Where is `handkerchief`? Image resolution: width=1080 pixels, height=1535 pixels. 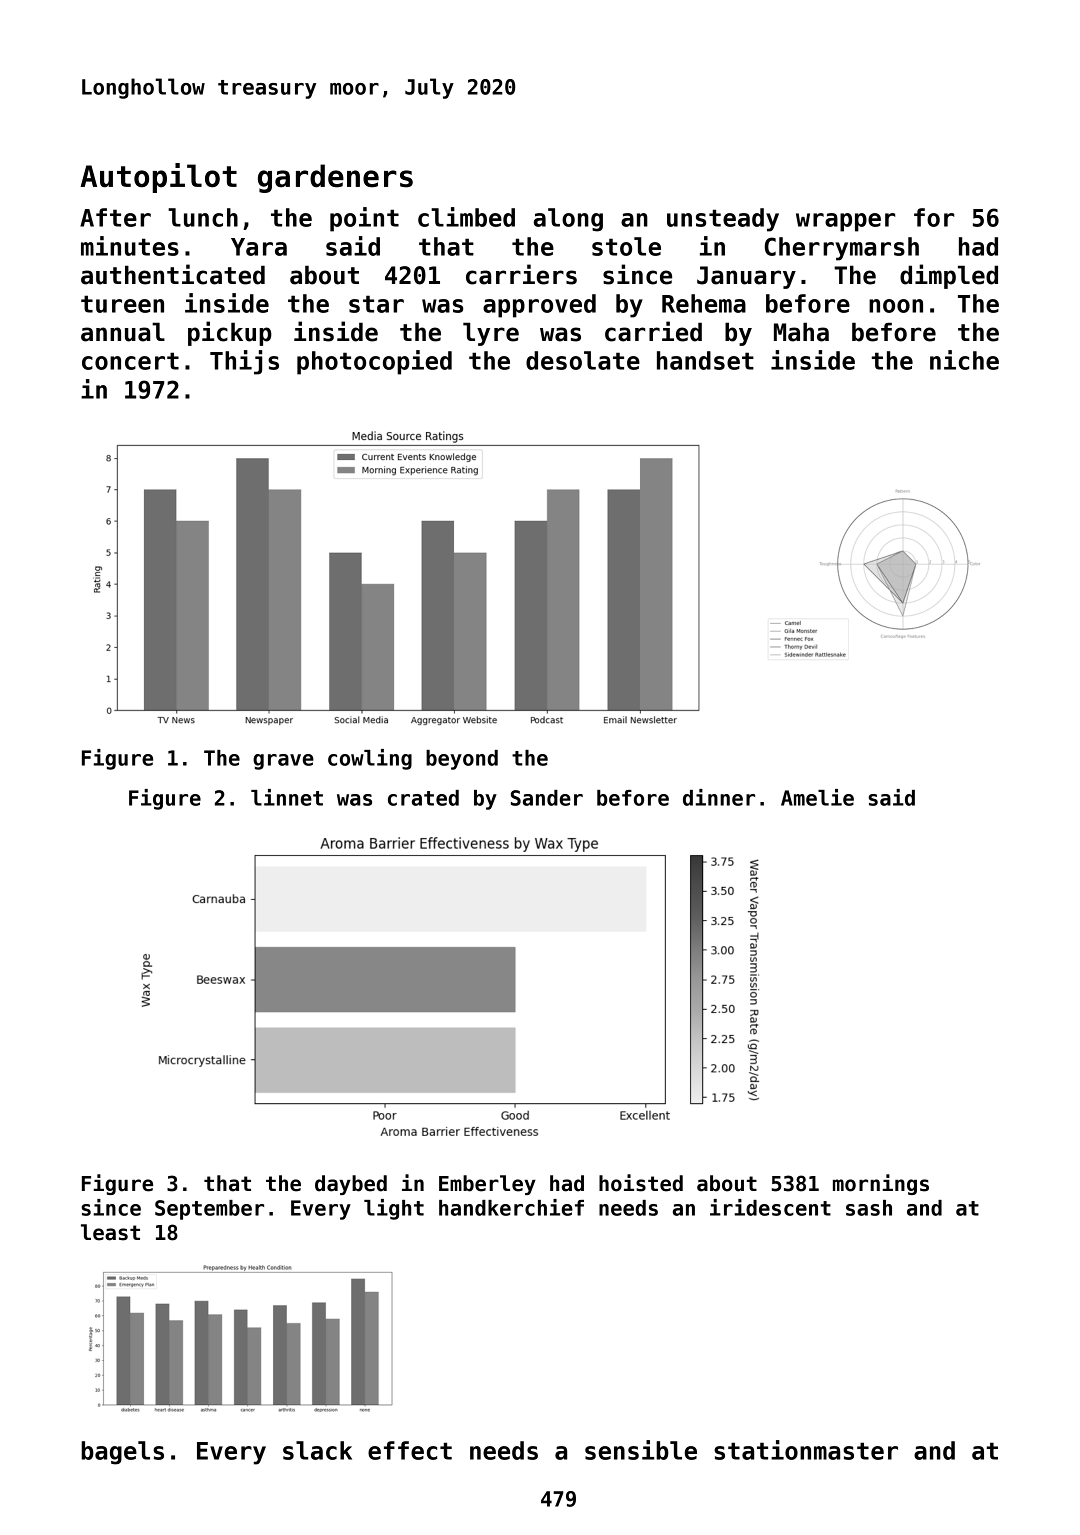 handkerchief is located at coordinates (511, 1207).
